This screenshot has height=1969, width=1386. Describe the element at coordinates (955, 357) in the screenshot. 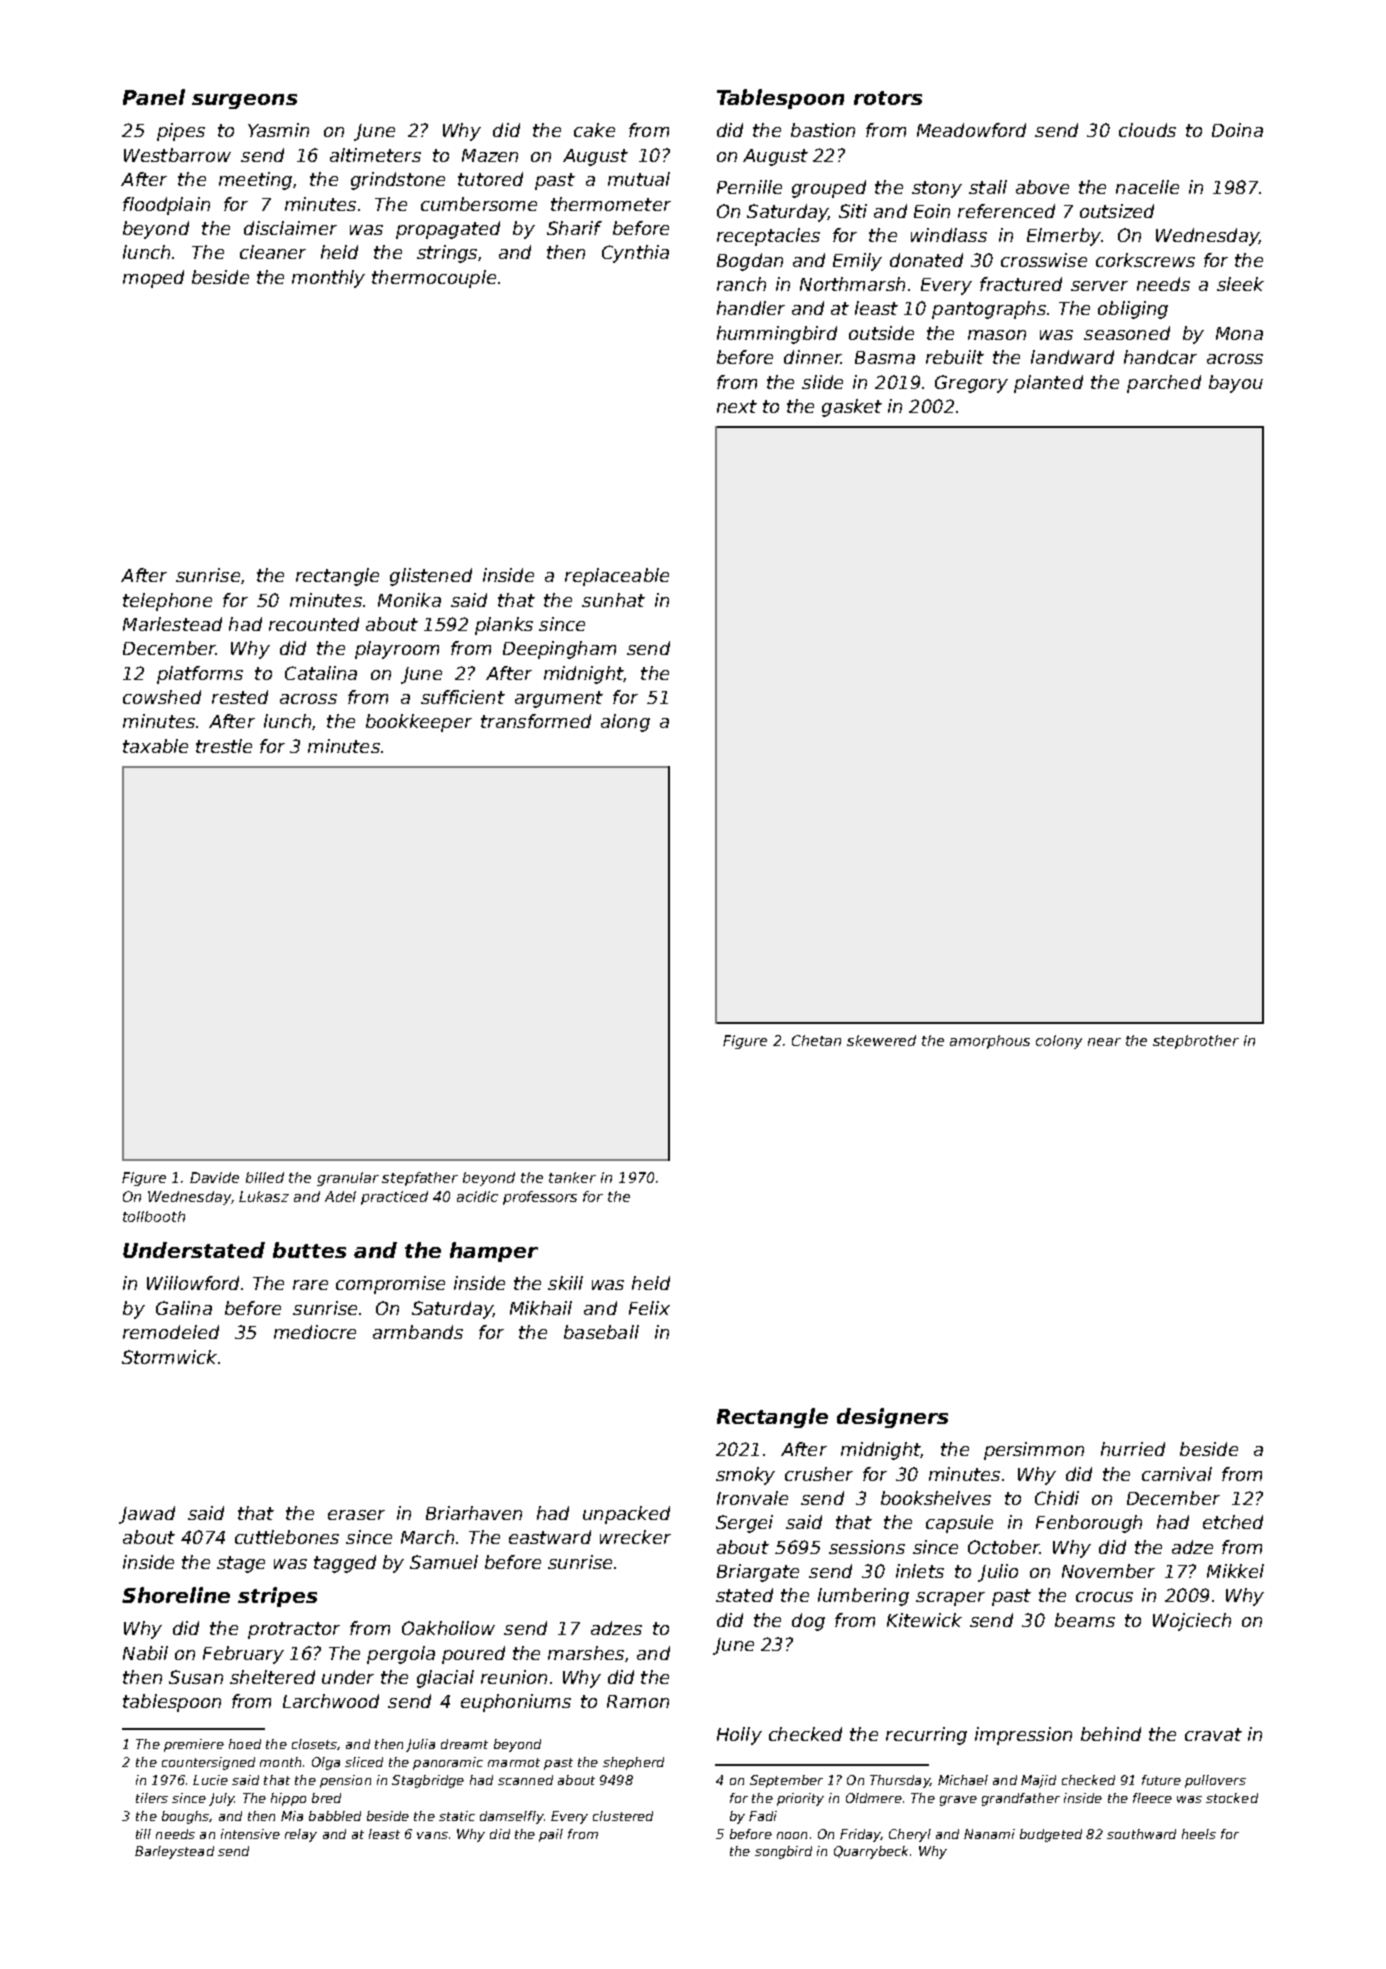

I see `rebuilt` at that location.
